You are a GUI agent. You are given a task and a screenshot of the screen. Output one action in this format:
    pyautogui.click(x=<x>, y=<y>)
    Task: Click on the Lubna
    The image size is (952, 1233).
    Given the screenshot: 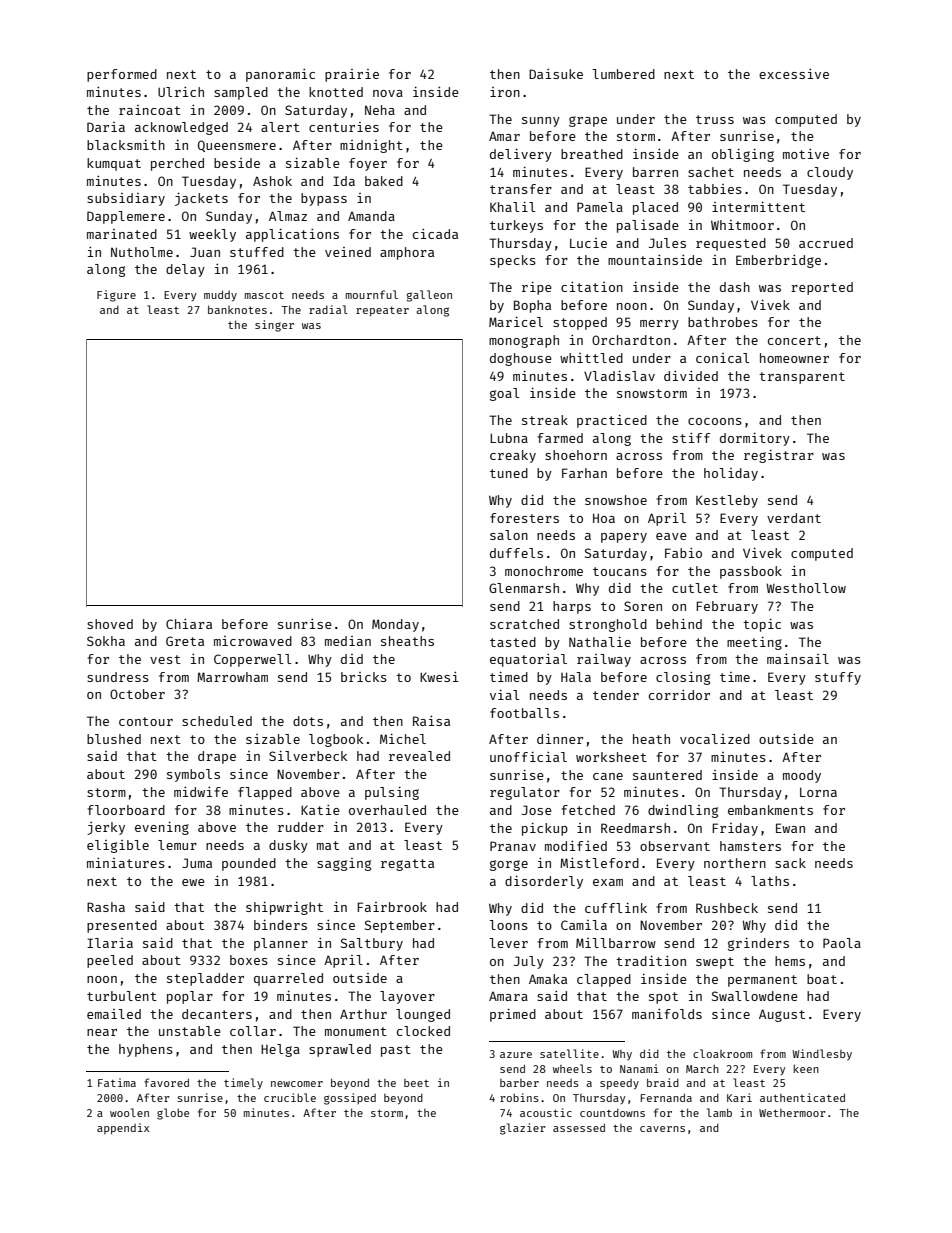 What is the action you would take?
    pyautogui.click(x=509, y=438)
